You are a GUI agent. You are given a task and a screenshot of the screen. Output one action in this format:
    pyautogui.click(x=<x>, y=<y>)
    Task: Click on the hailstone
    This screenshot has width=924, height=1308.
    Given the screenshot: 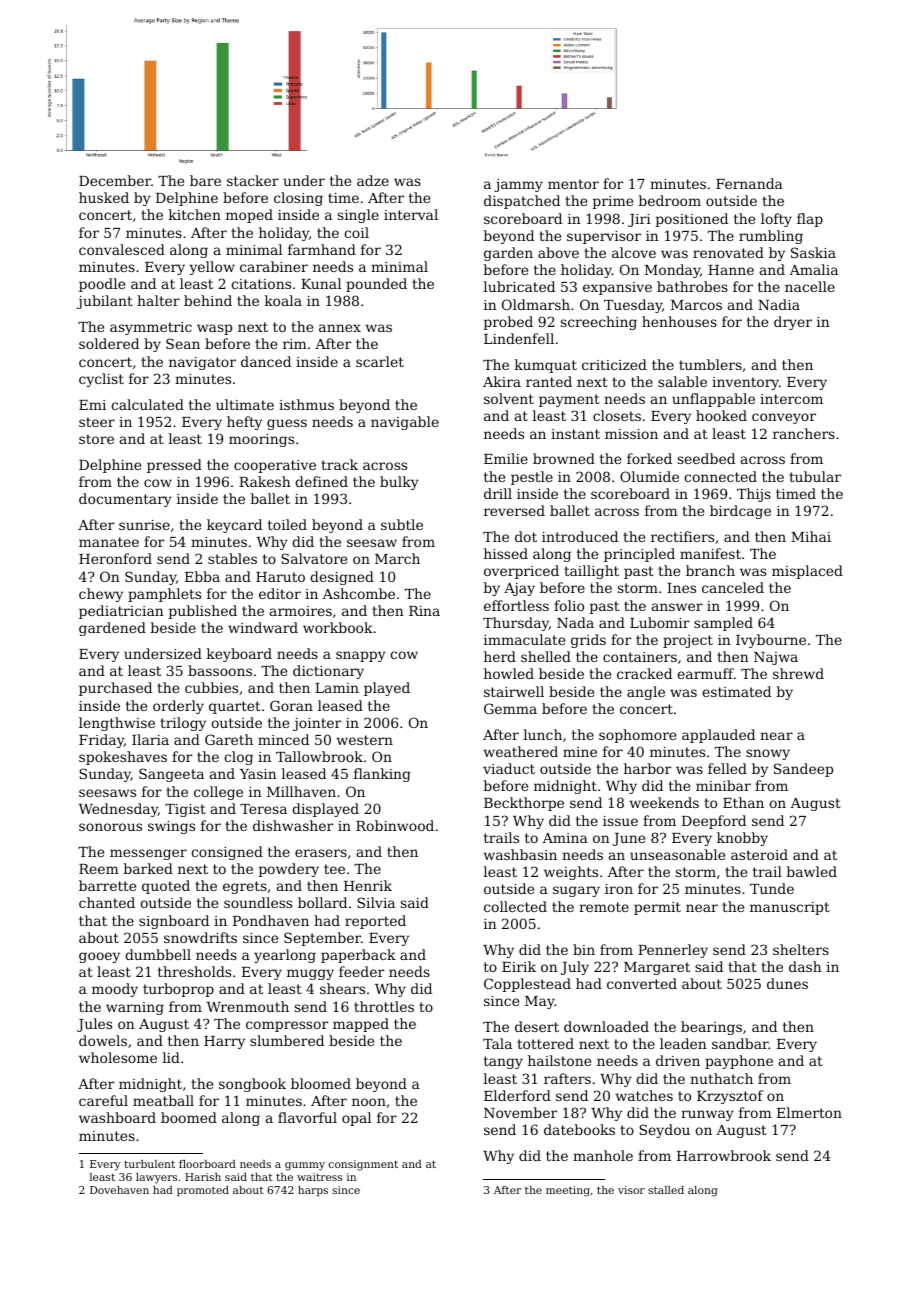 What is the action you would take?
    pyautogui.click(x=559, y=1060)
